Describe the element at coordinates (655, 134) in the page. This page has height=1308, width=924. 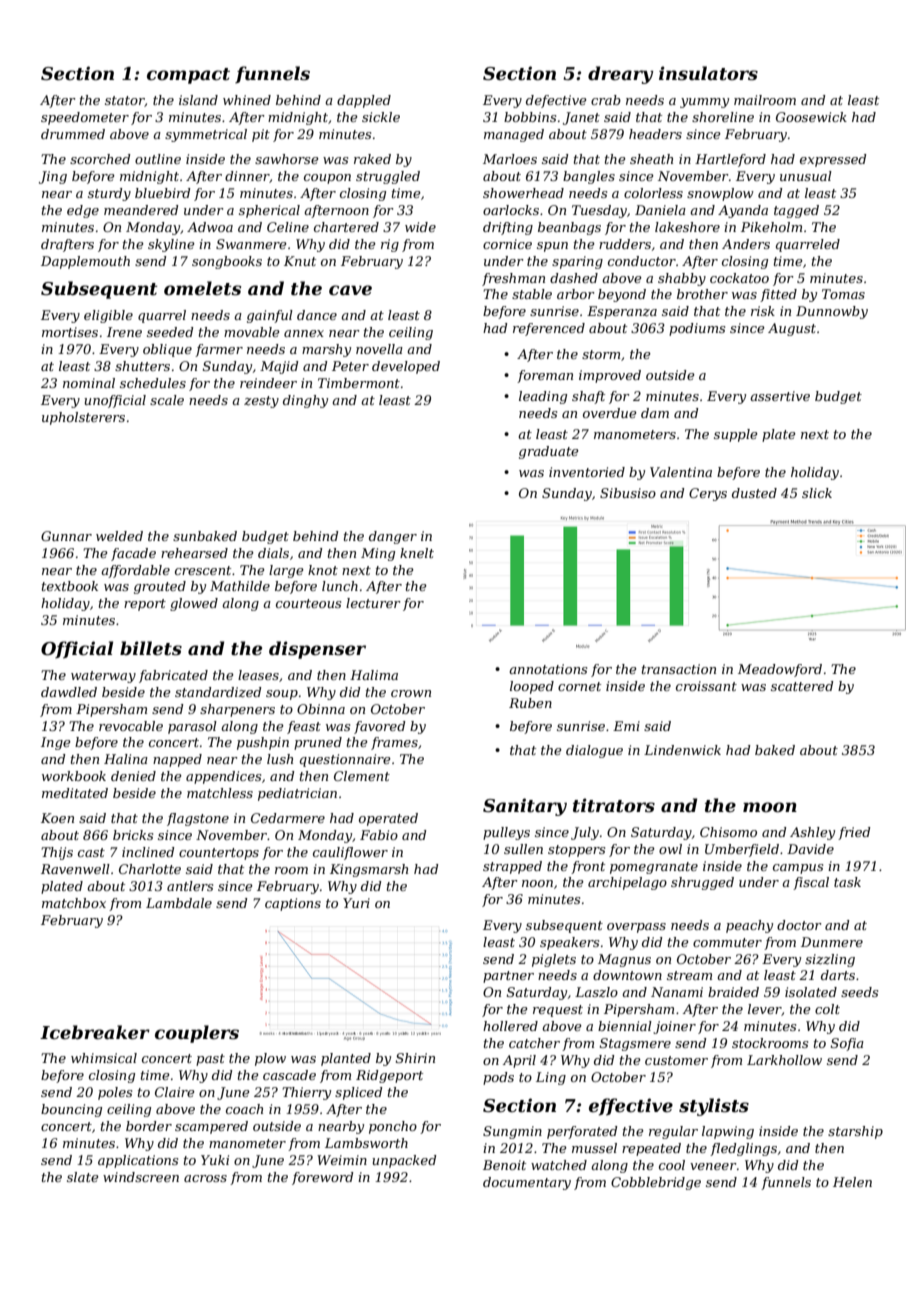
I see `headers` at that location.
